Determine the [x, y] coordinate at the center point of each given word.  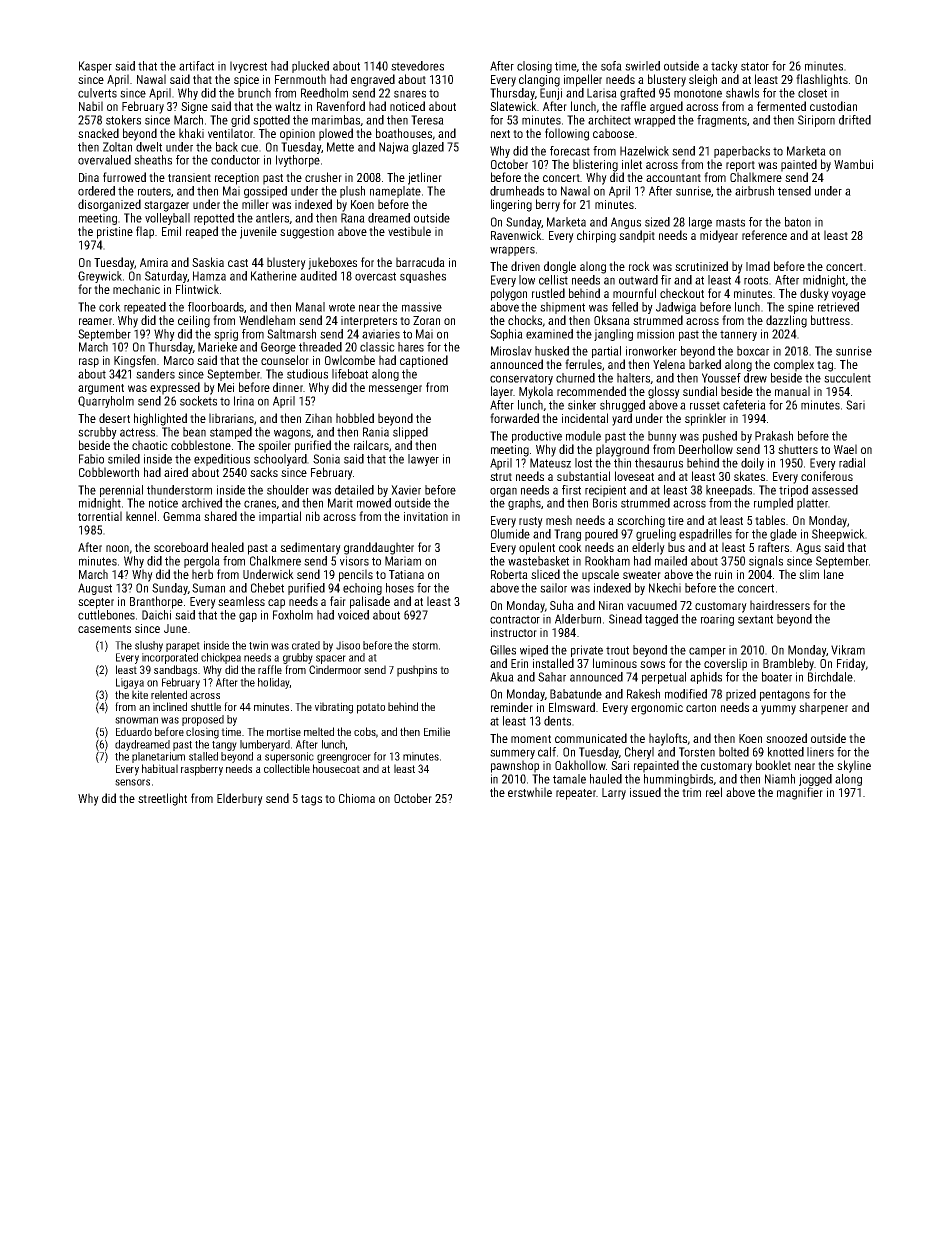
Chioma [357, 798]
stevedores [417, 66]
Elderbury [240, 799]
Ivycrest [248, 67]
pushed [720, 437]
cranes [260, 504]
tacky [724, 67]
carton [701, 708]
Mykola [536, 392]
